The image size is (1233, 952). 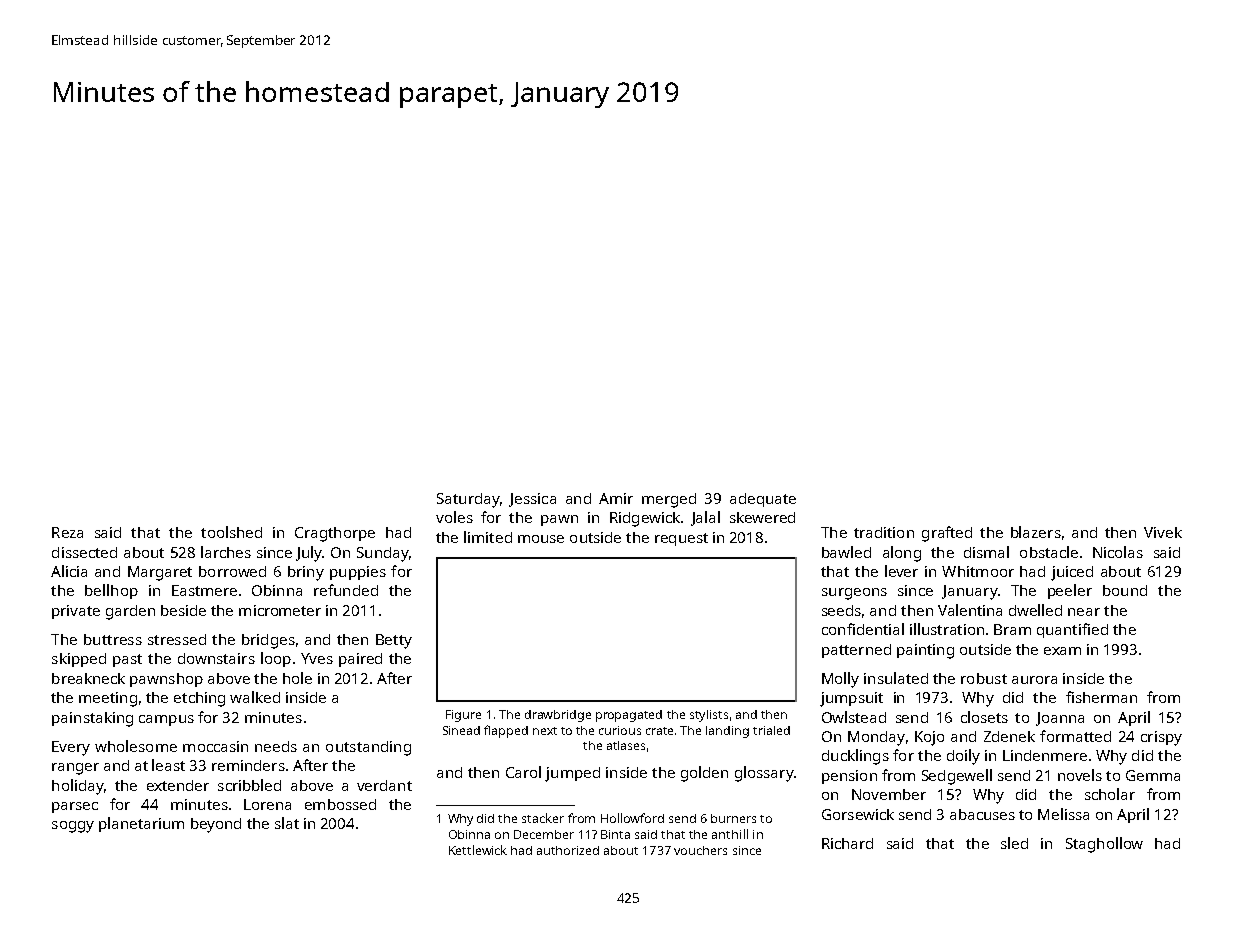 I want to click on slat, so click(x=287, y=823).
